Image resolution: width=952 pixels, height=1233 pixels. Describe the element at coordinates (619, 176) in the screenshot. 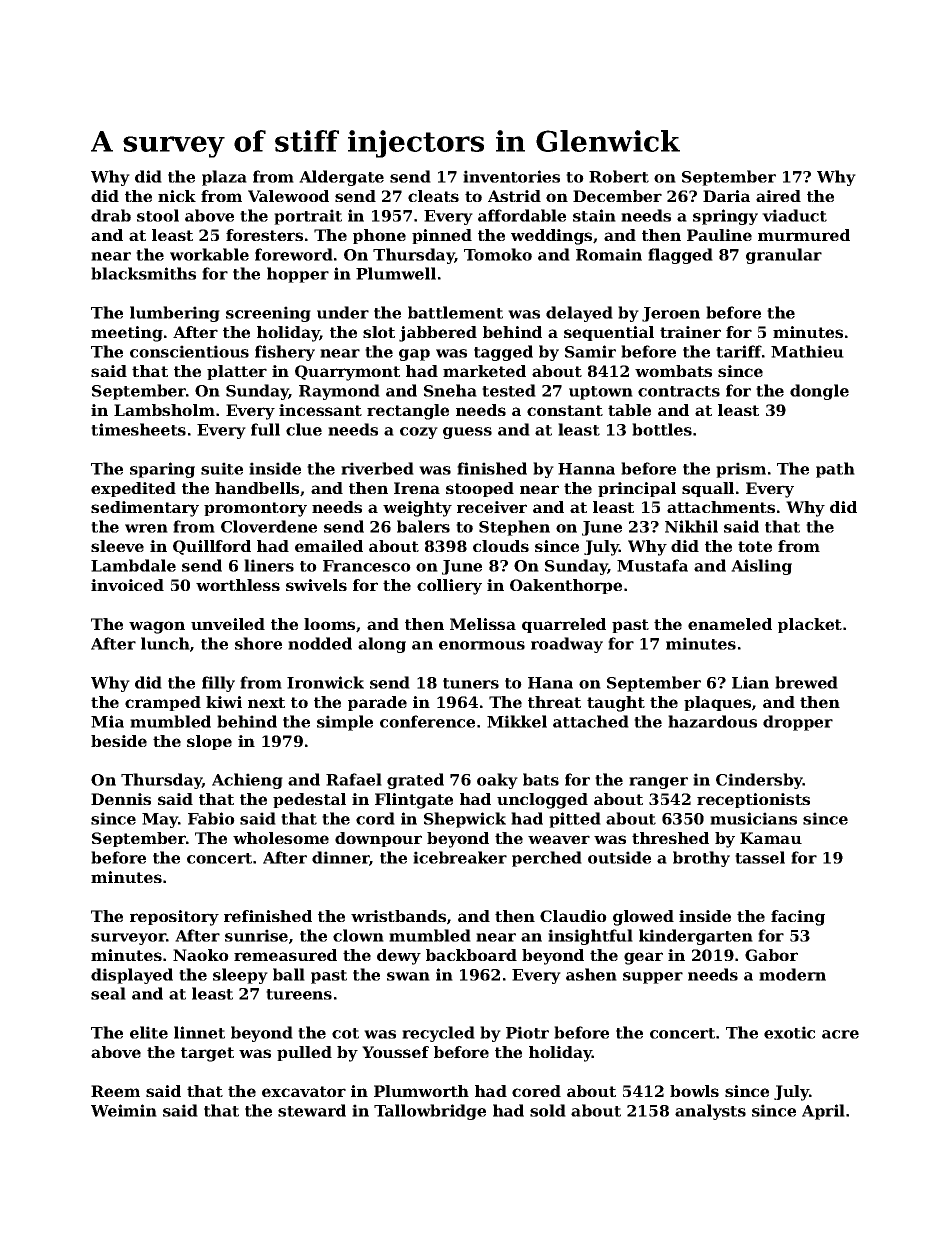

I see `Robert` at that location.
